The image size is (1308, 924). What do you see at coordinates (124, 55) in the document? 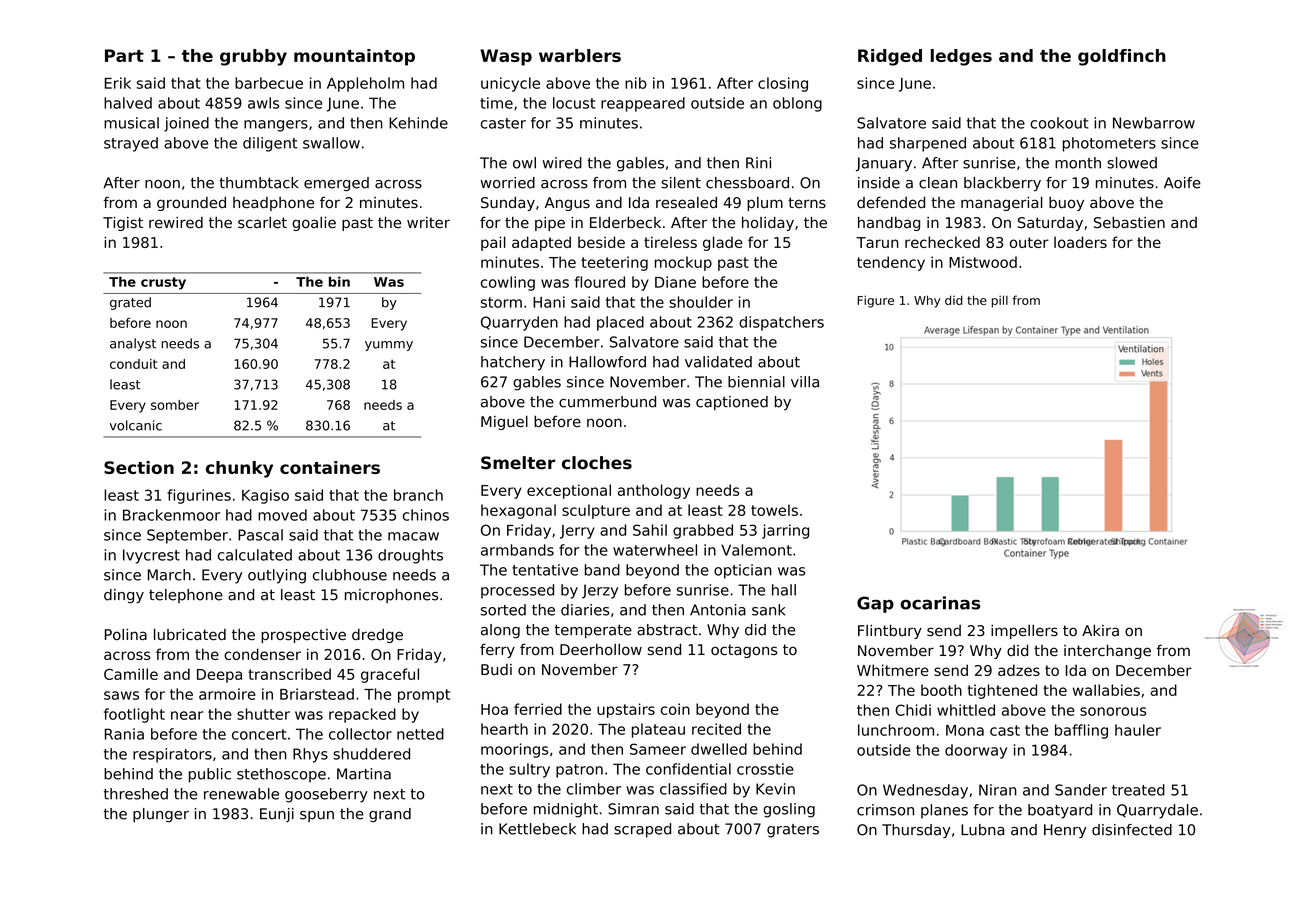
I see `Part` at bounding box center [124, 55].
